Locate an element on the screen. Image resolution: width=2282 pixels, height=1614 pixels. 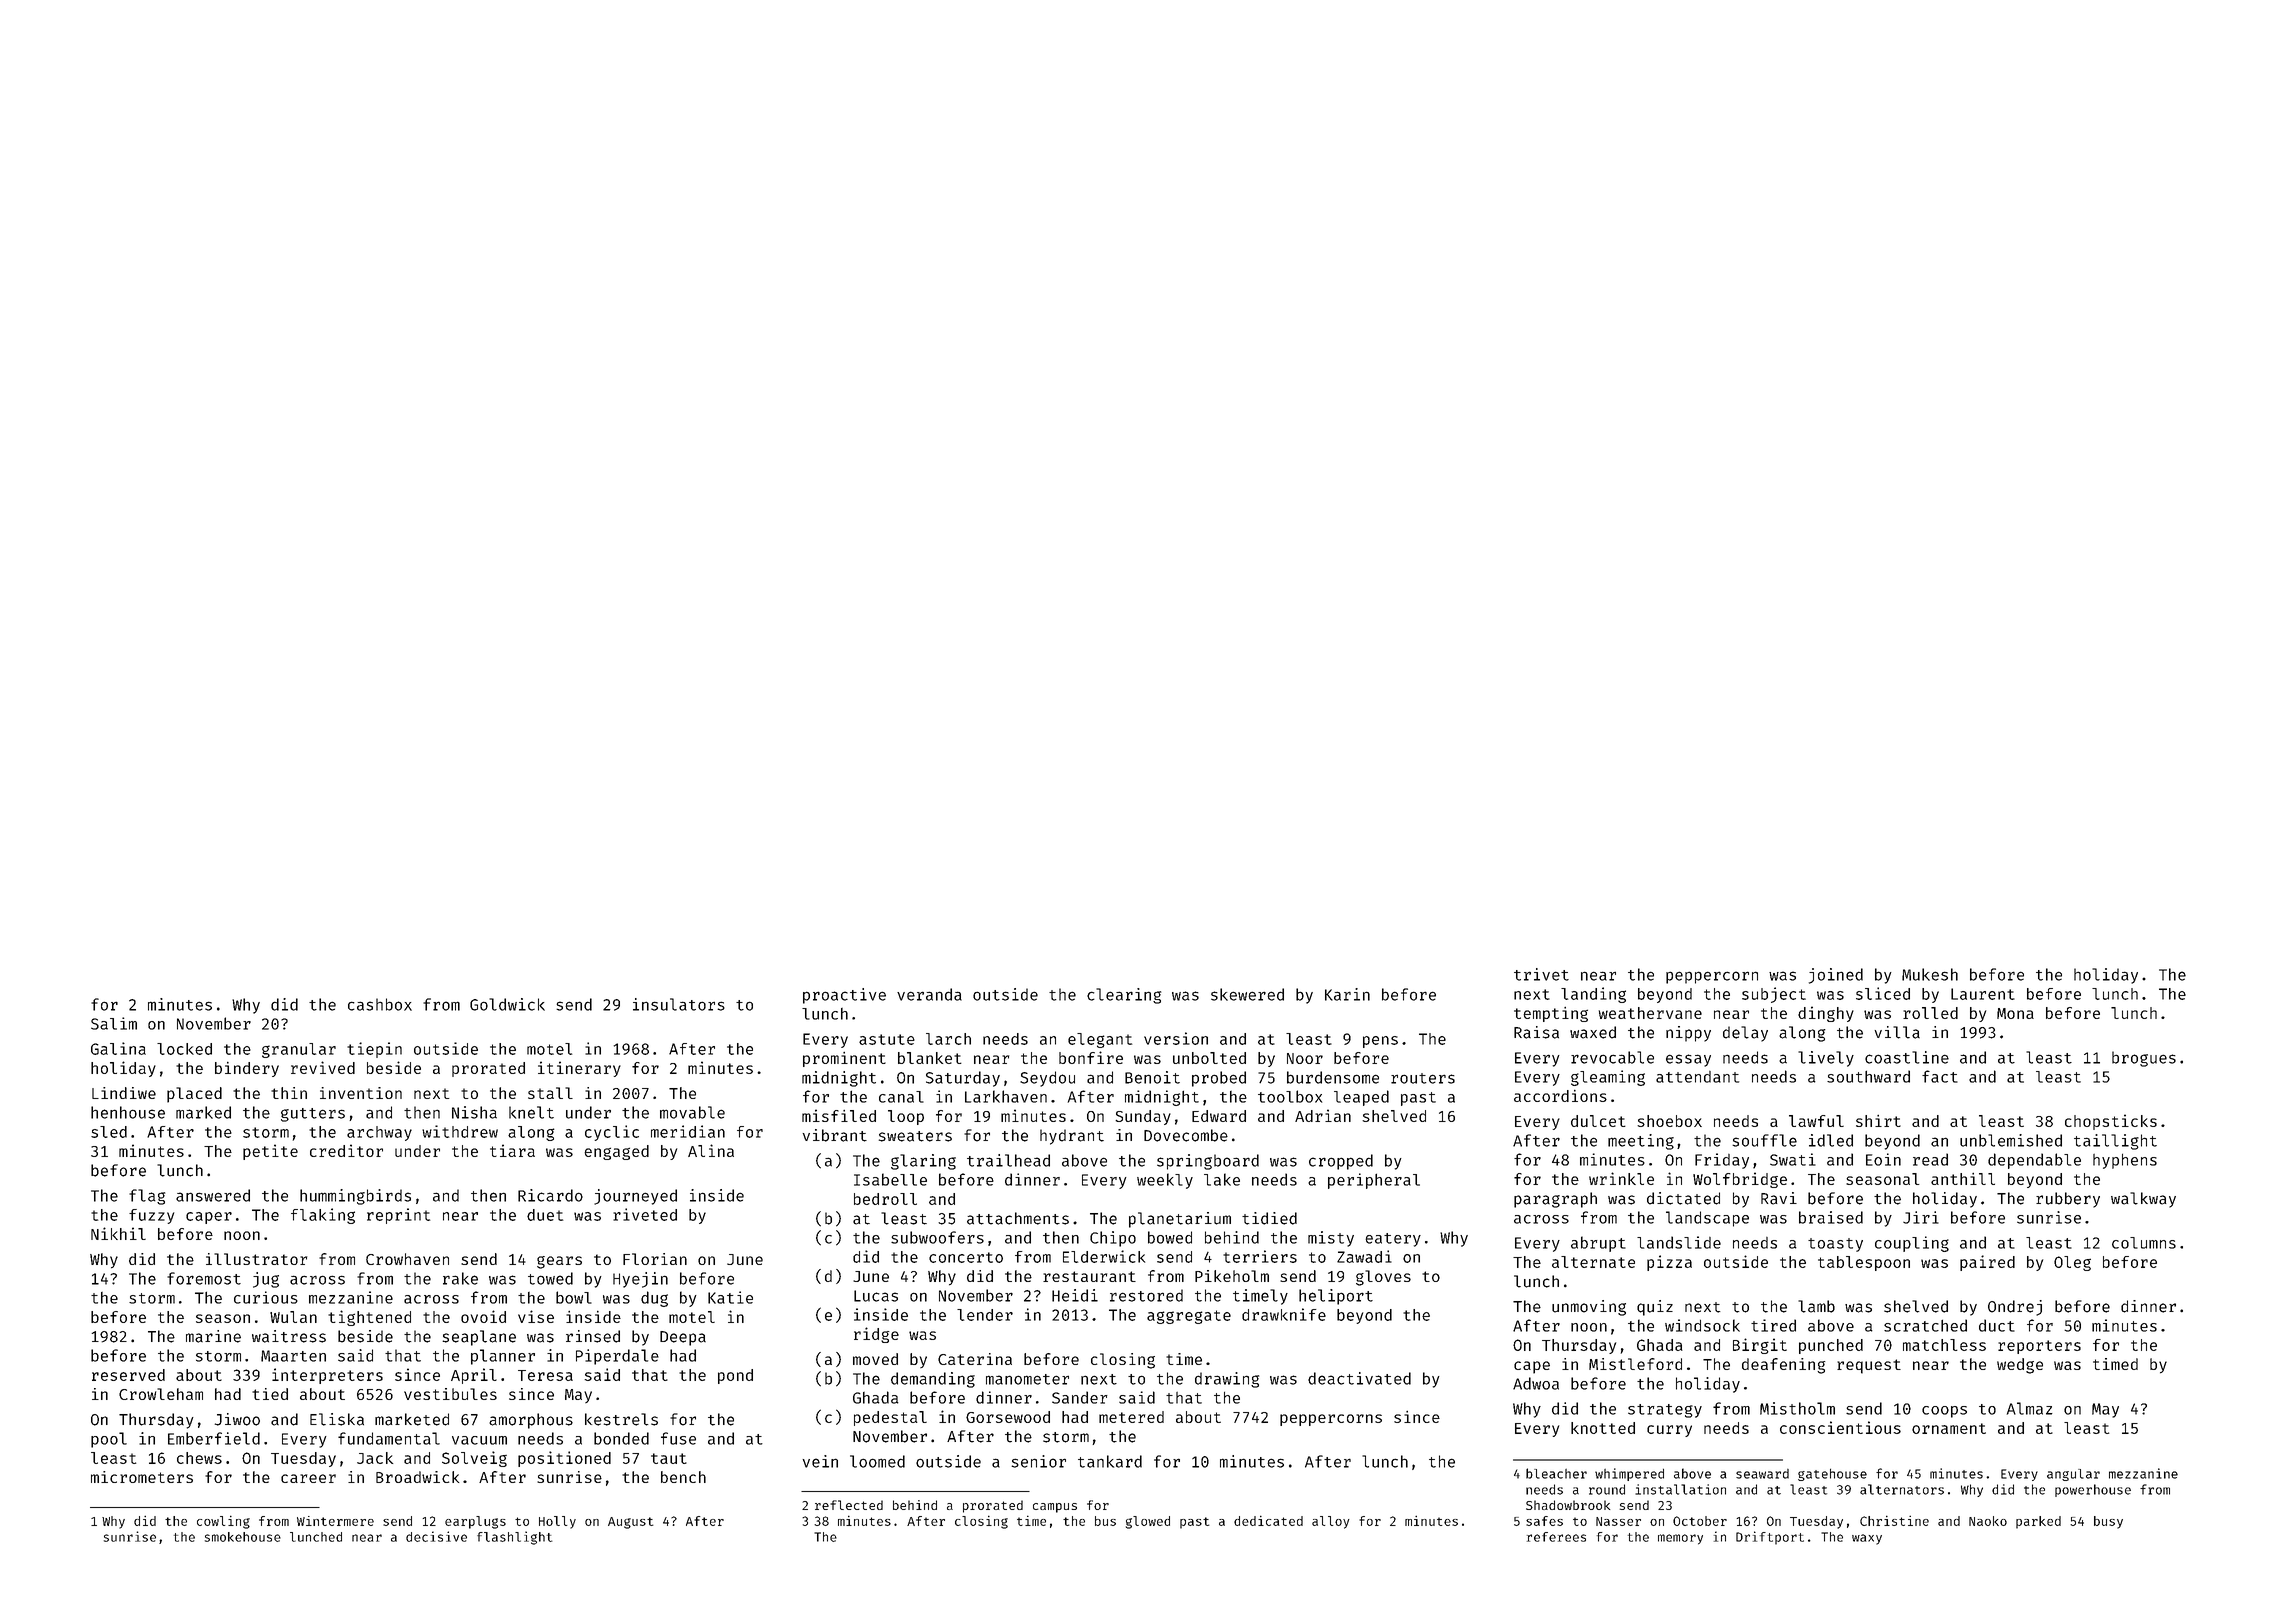
Crowleham is located at coordinates (161, 1394).
